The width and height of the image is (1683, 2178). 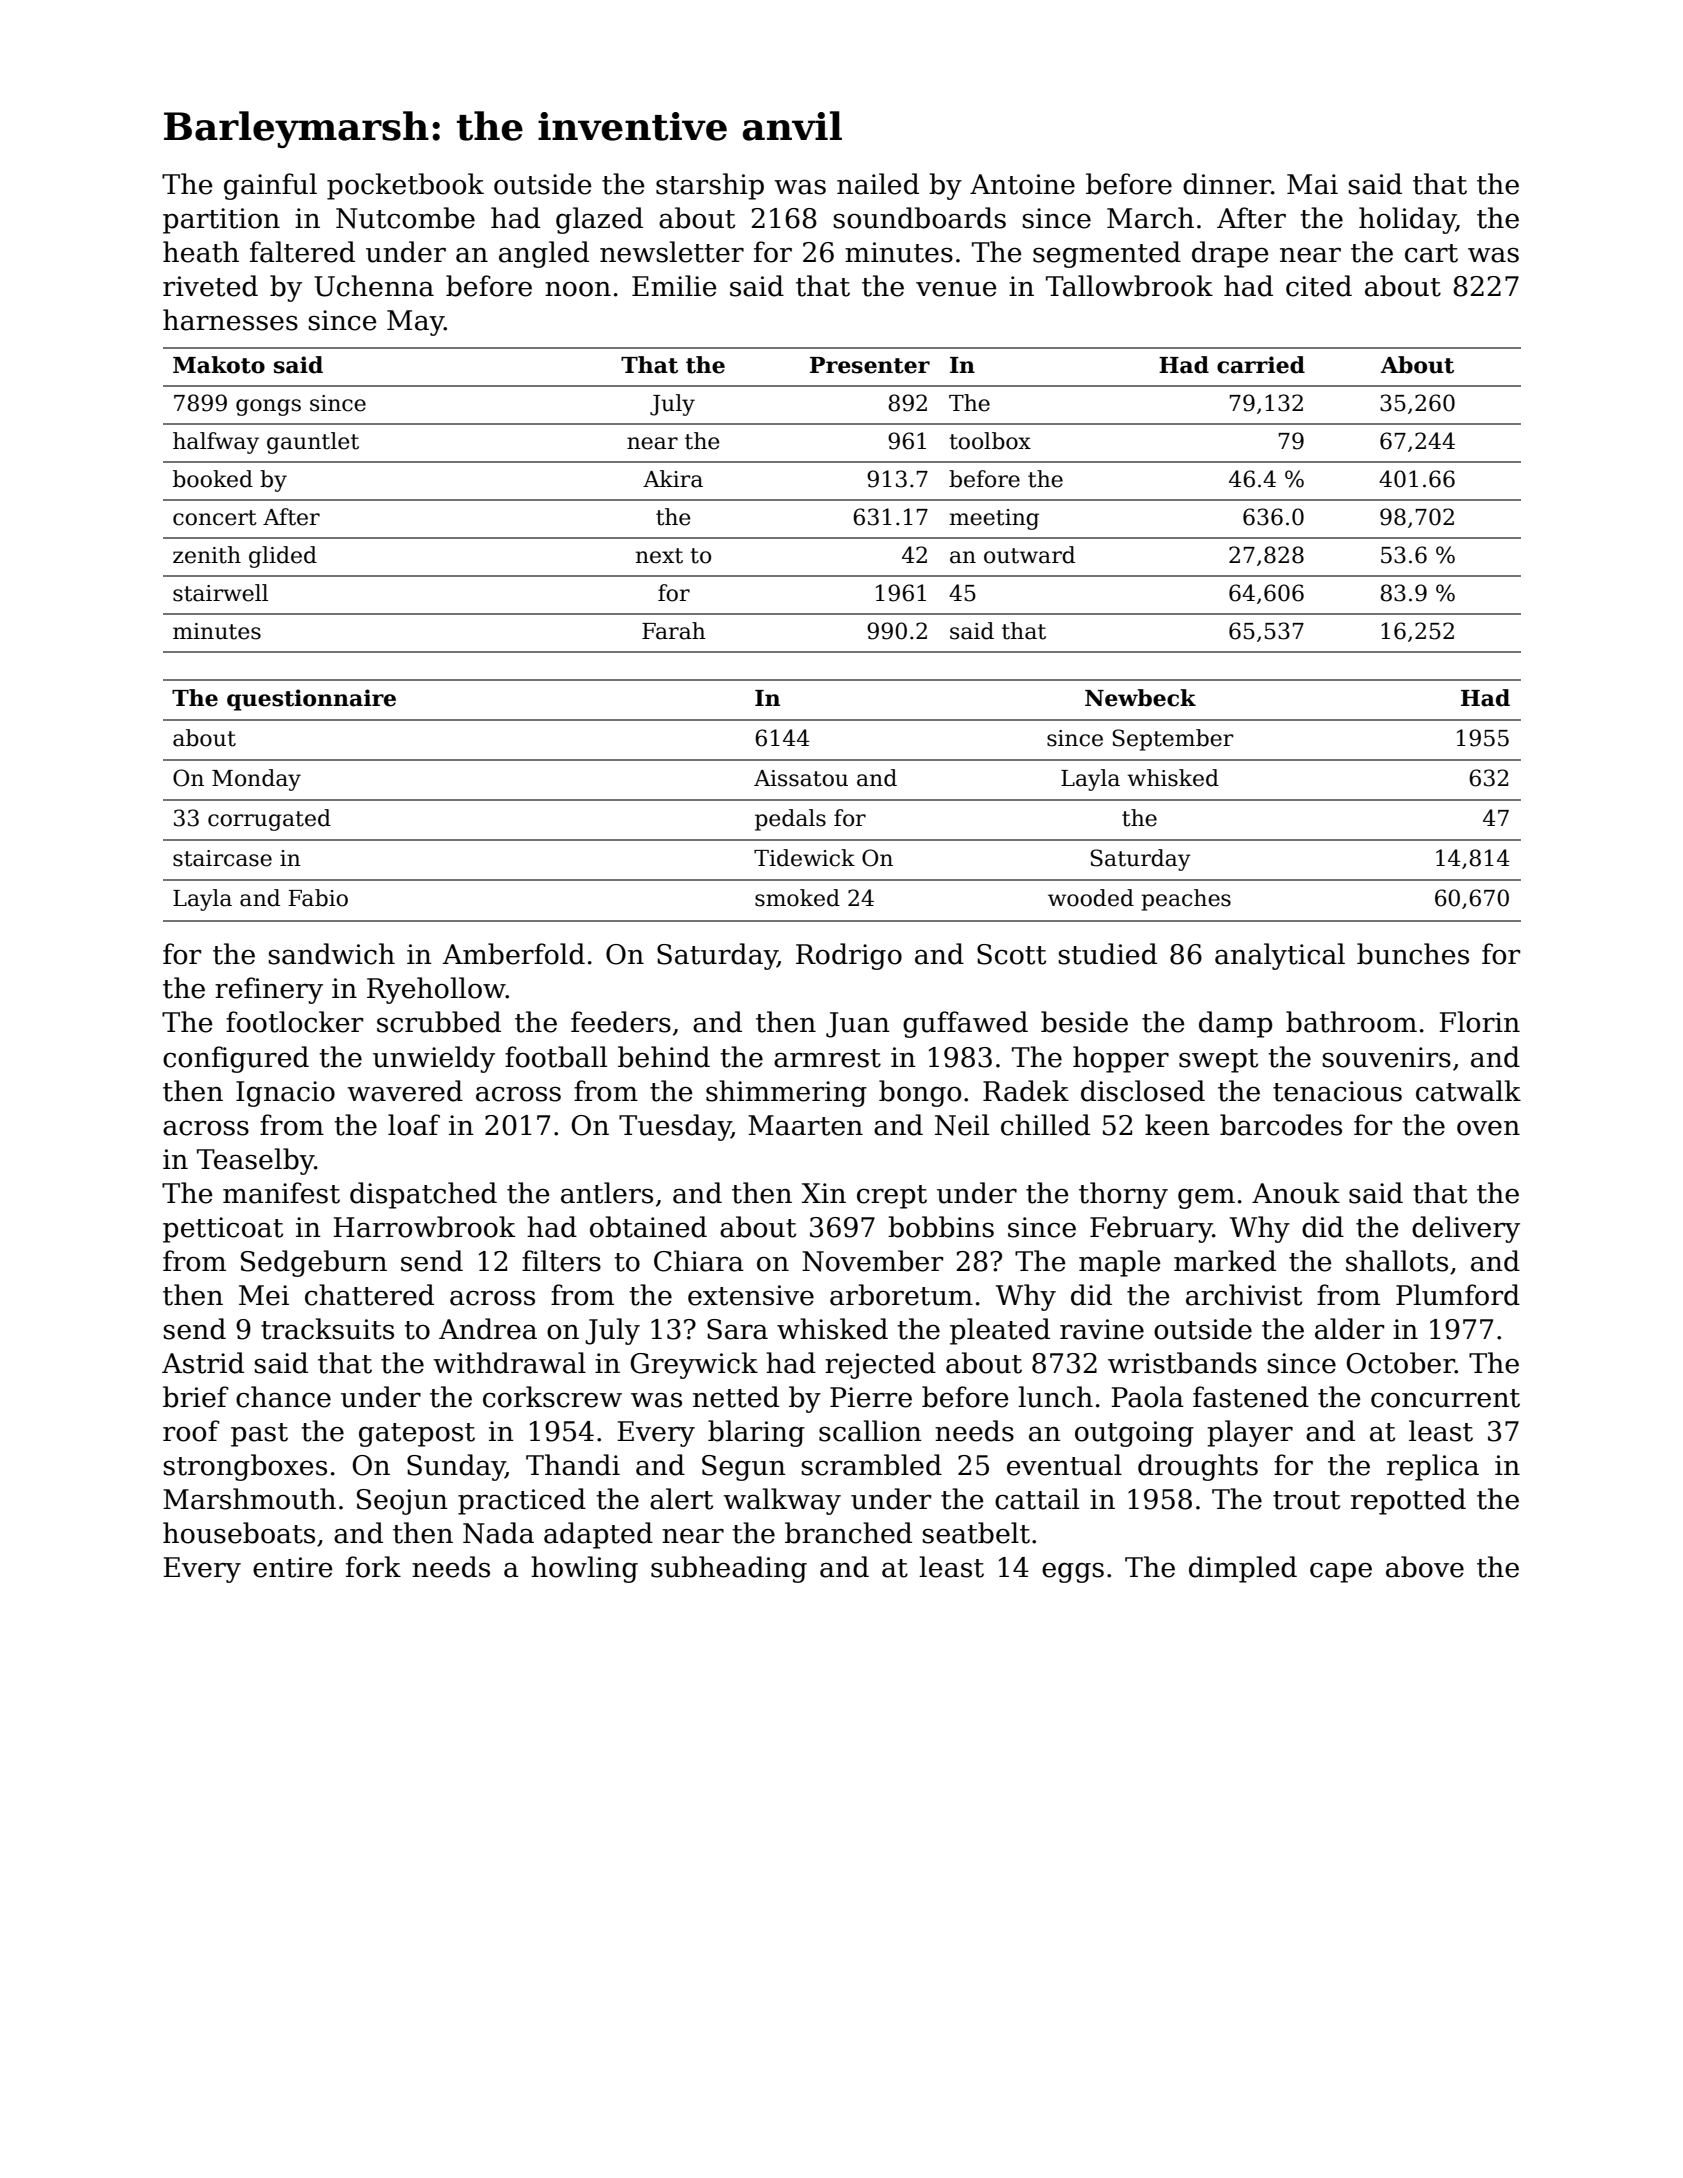 What do you see at coordinates (1243, 1569) in the image?
I see `dimpled` at bounding box center [1243, 1569].
